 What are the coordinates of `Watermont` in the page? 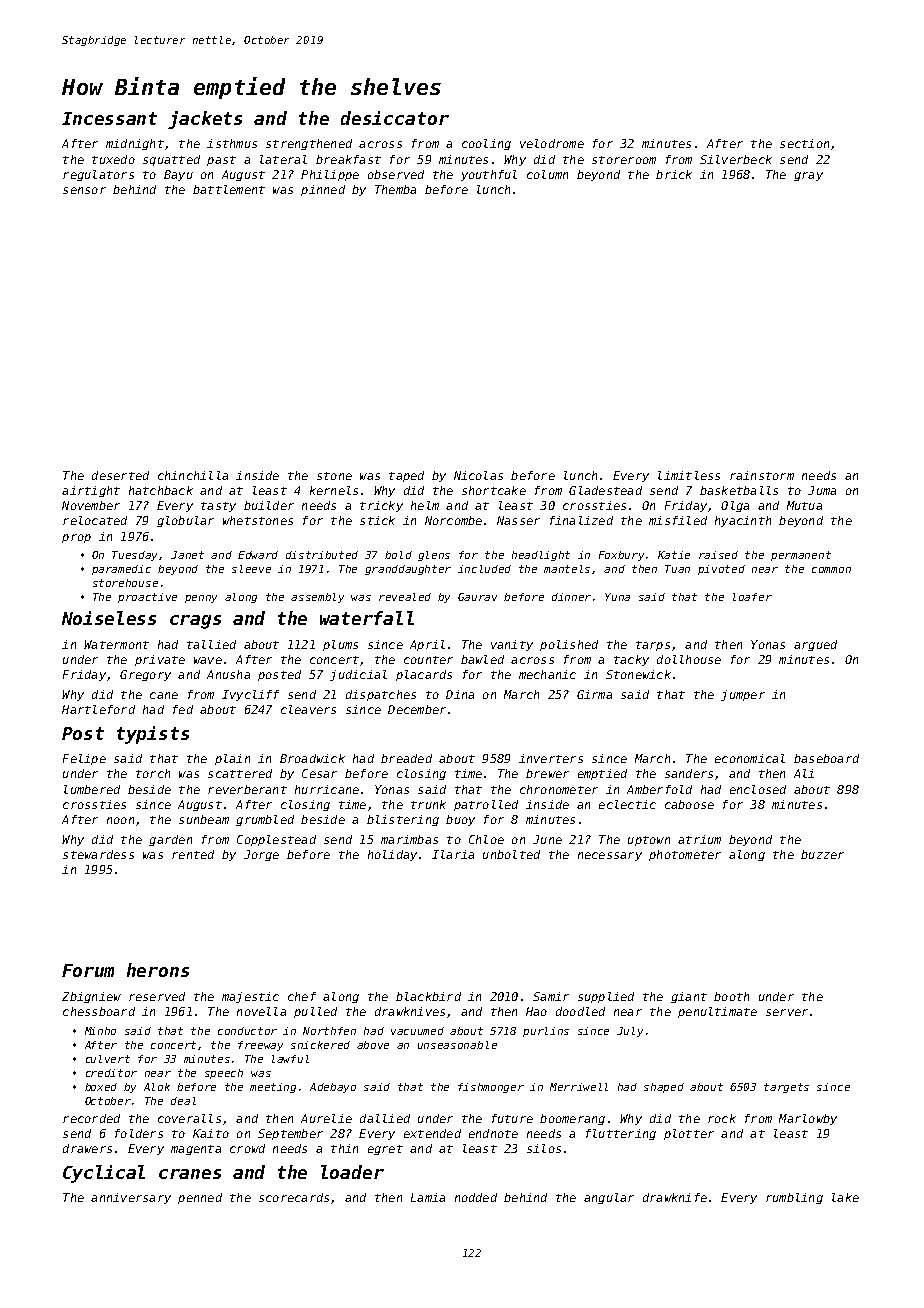 It's located at (116, 644).
